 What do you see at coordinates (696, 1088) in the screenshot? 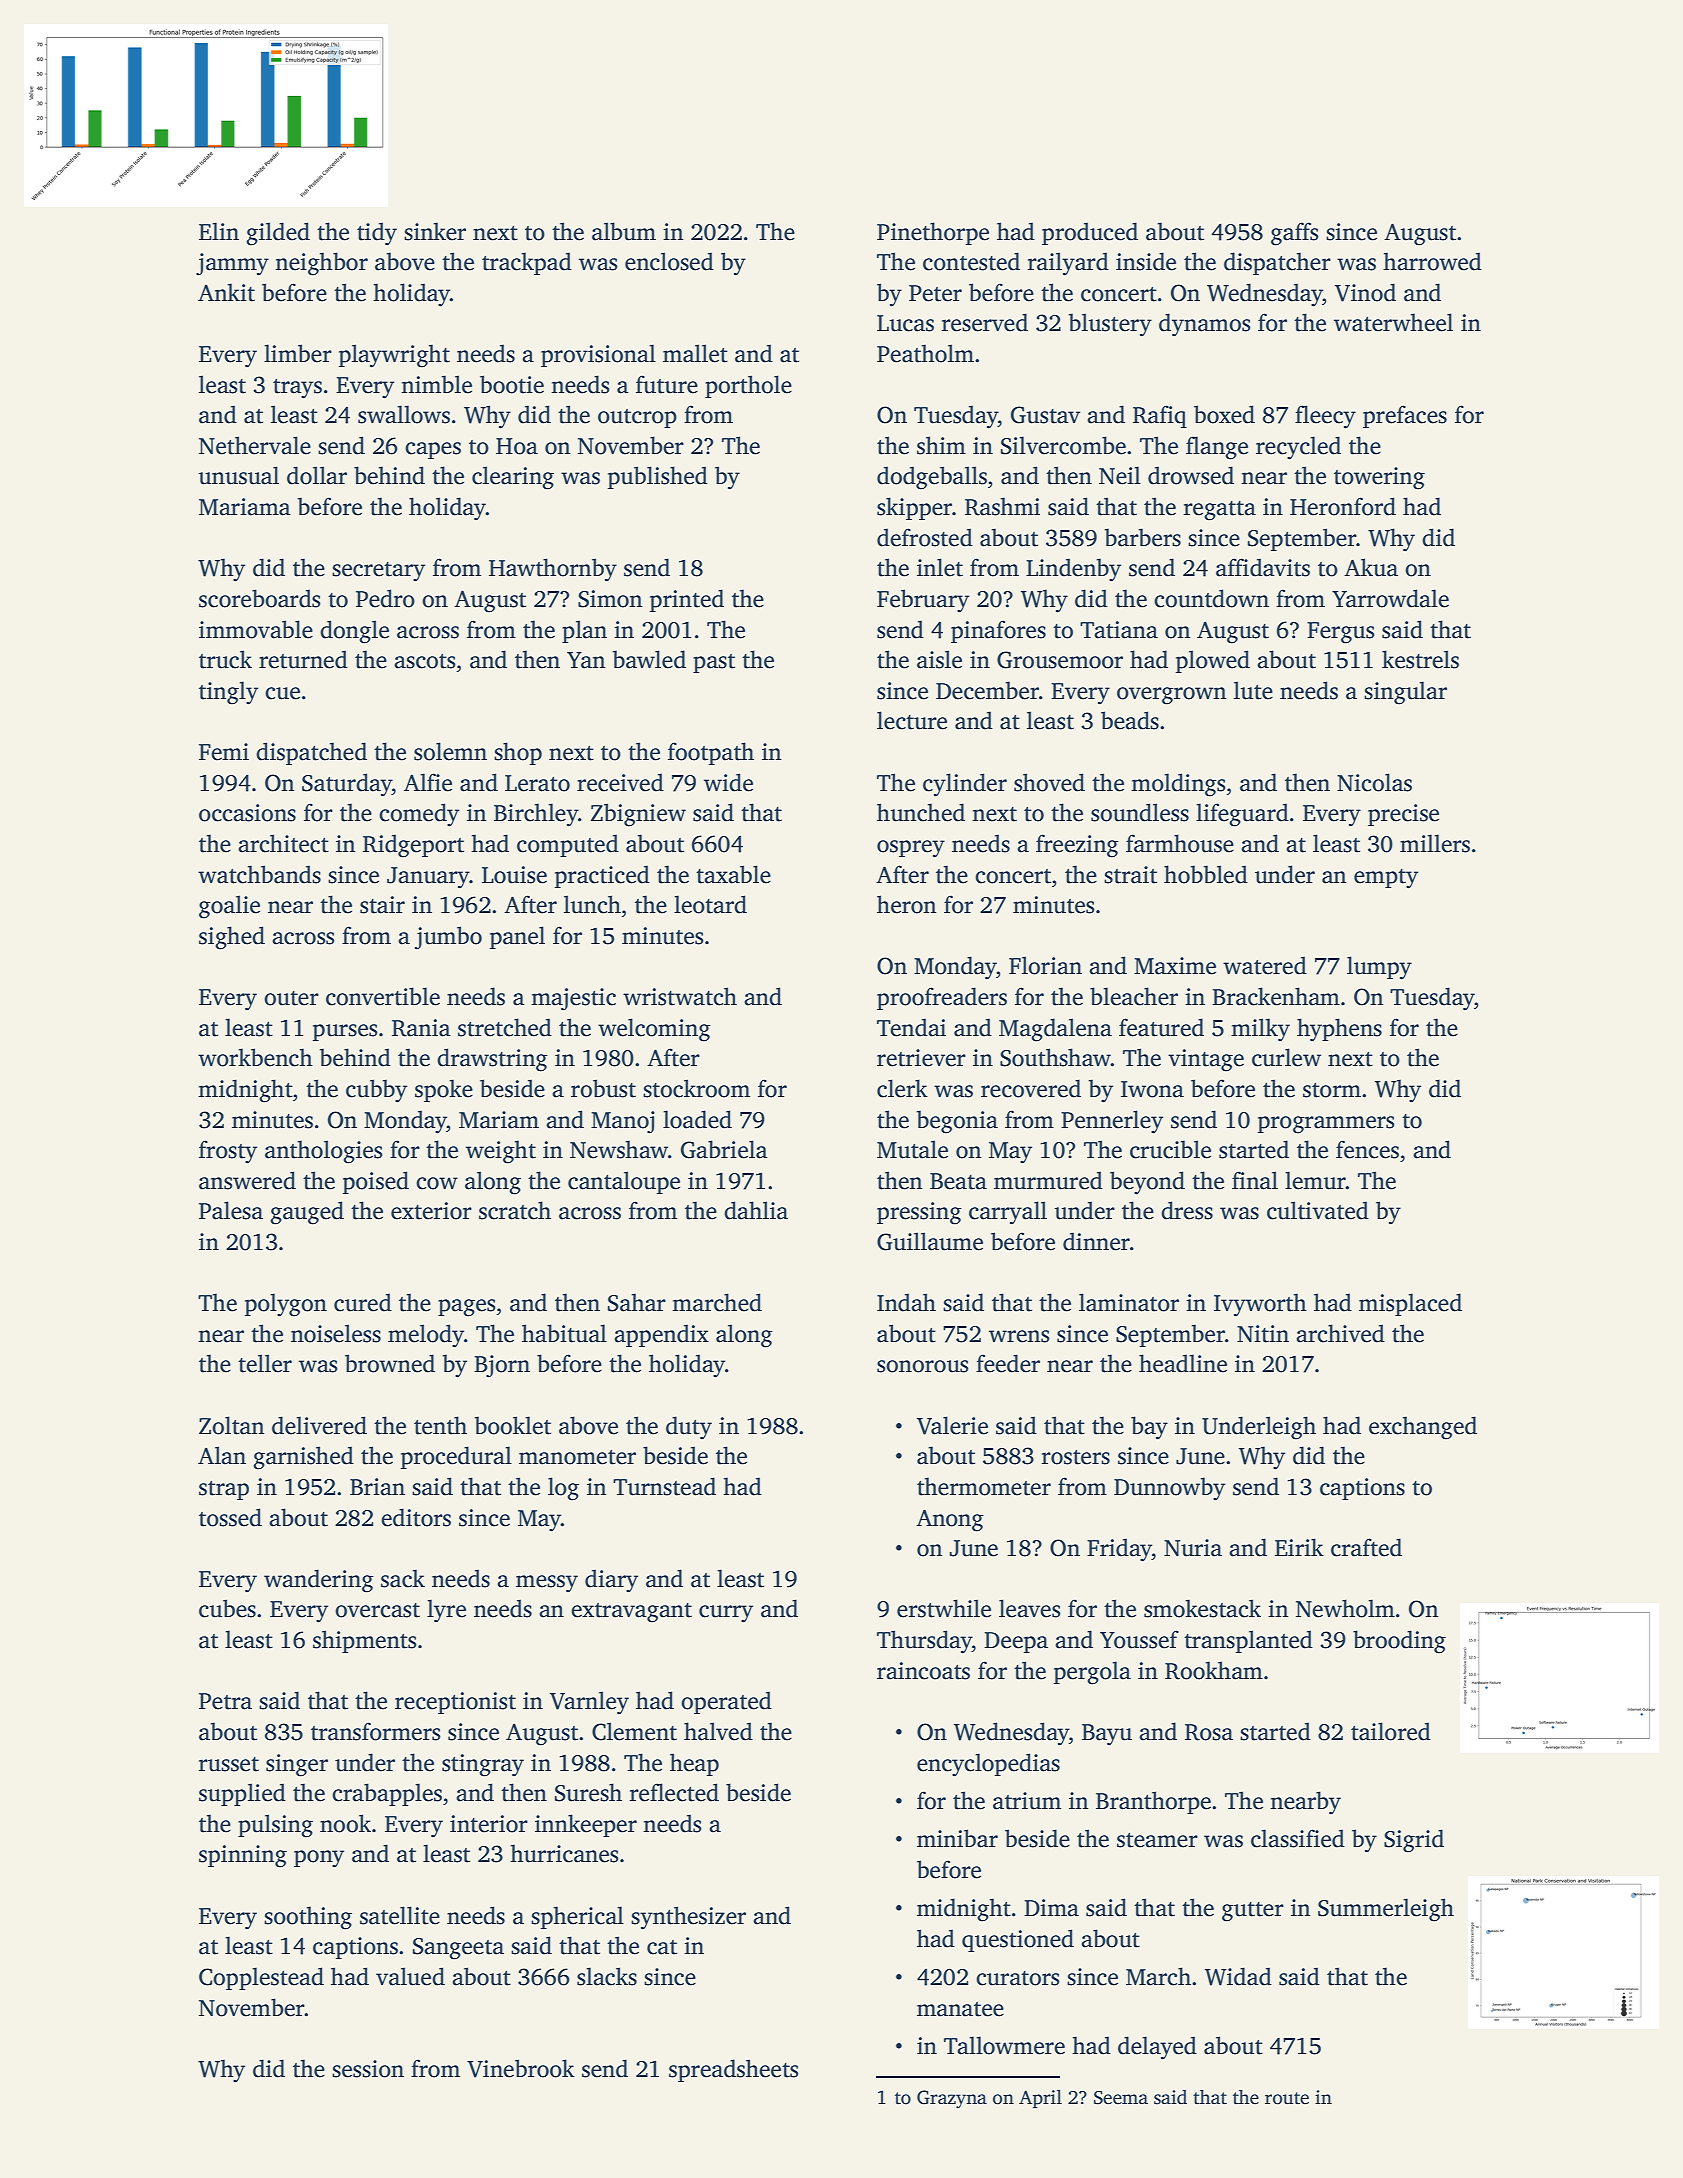
I see `stockroom` at bounding box center [696, 1088].
